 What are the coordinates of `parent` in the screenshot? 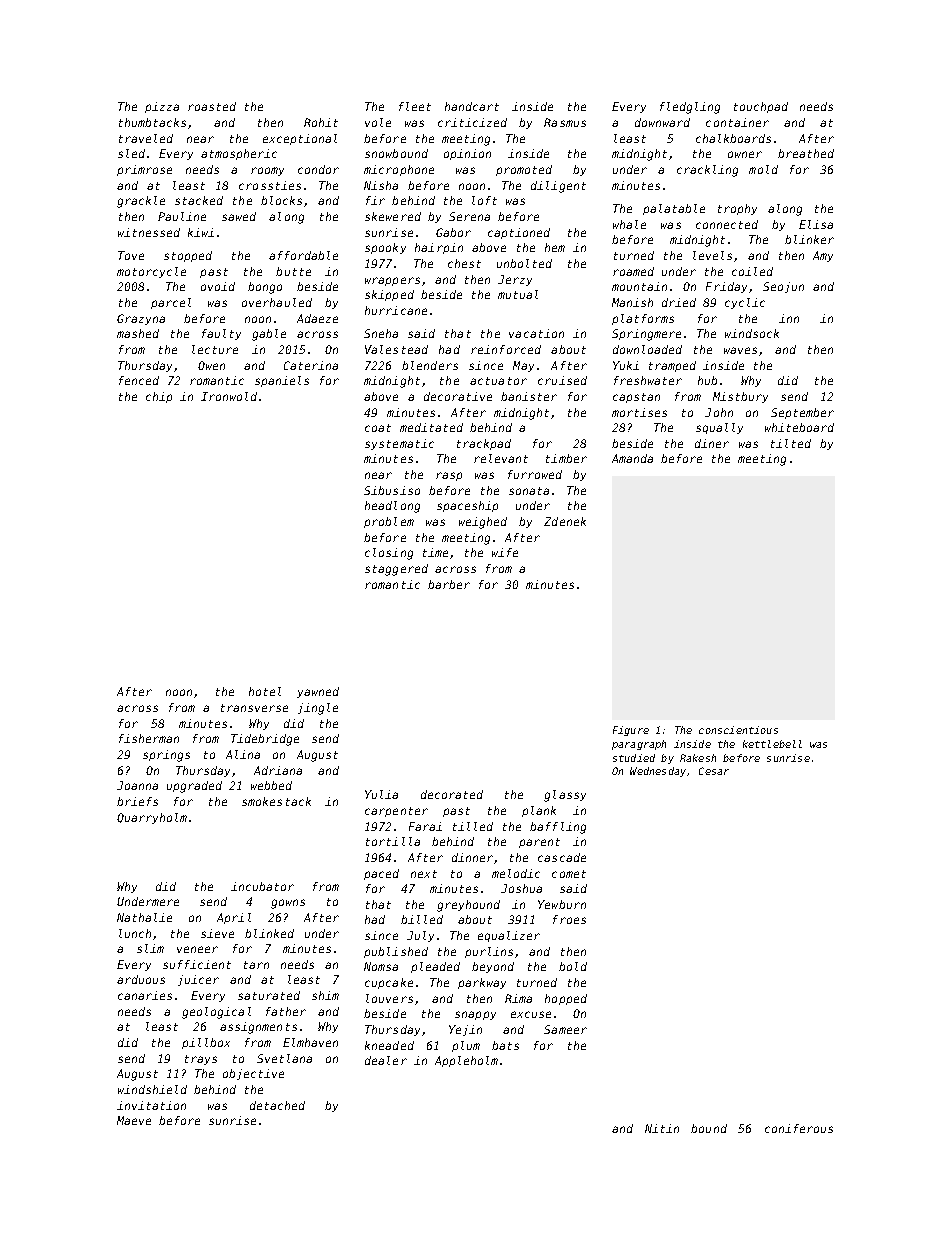 It's located at (539, 843).
